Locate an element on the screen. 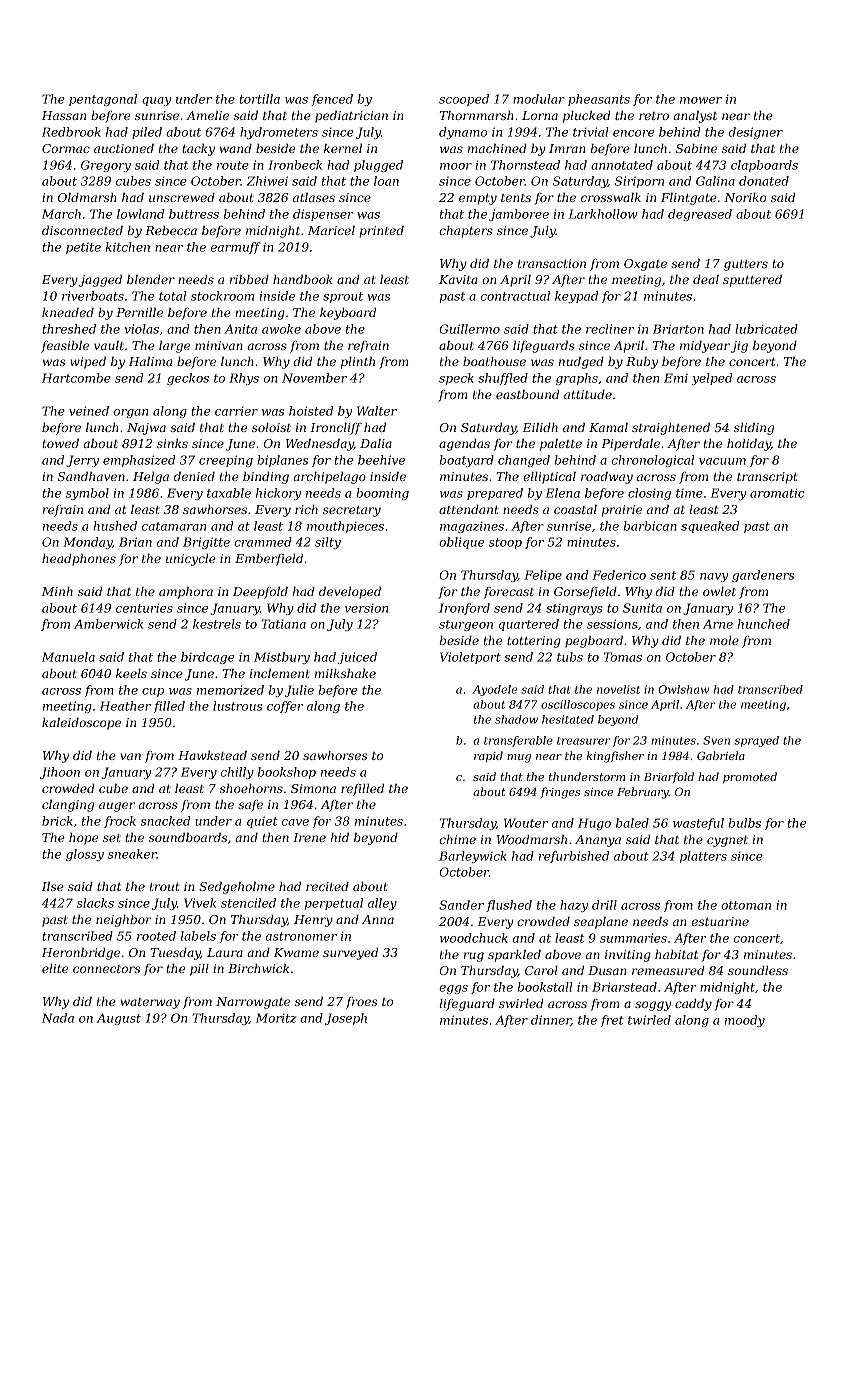 The image size is (849, 1400). Wednesday is located at coordinates (320, 445).
